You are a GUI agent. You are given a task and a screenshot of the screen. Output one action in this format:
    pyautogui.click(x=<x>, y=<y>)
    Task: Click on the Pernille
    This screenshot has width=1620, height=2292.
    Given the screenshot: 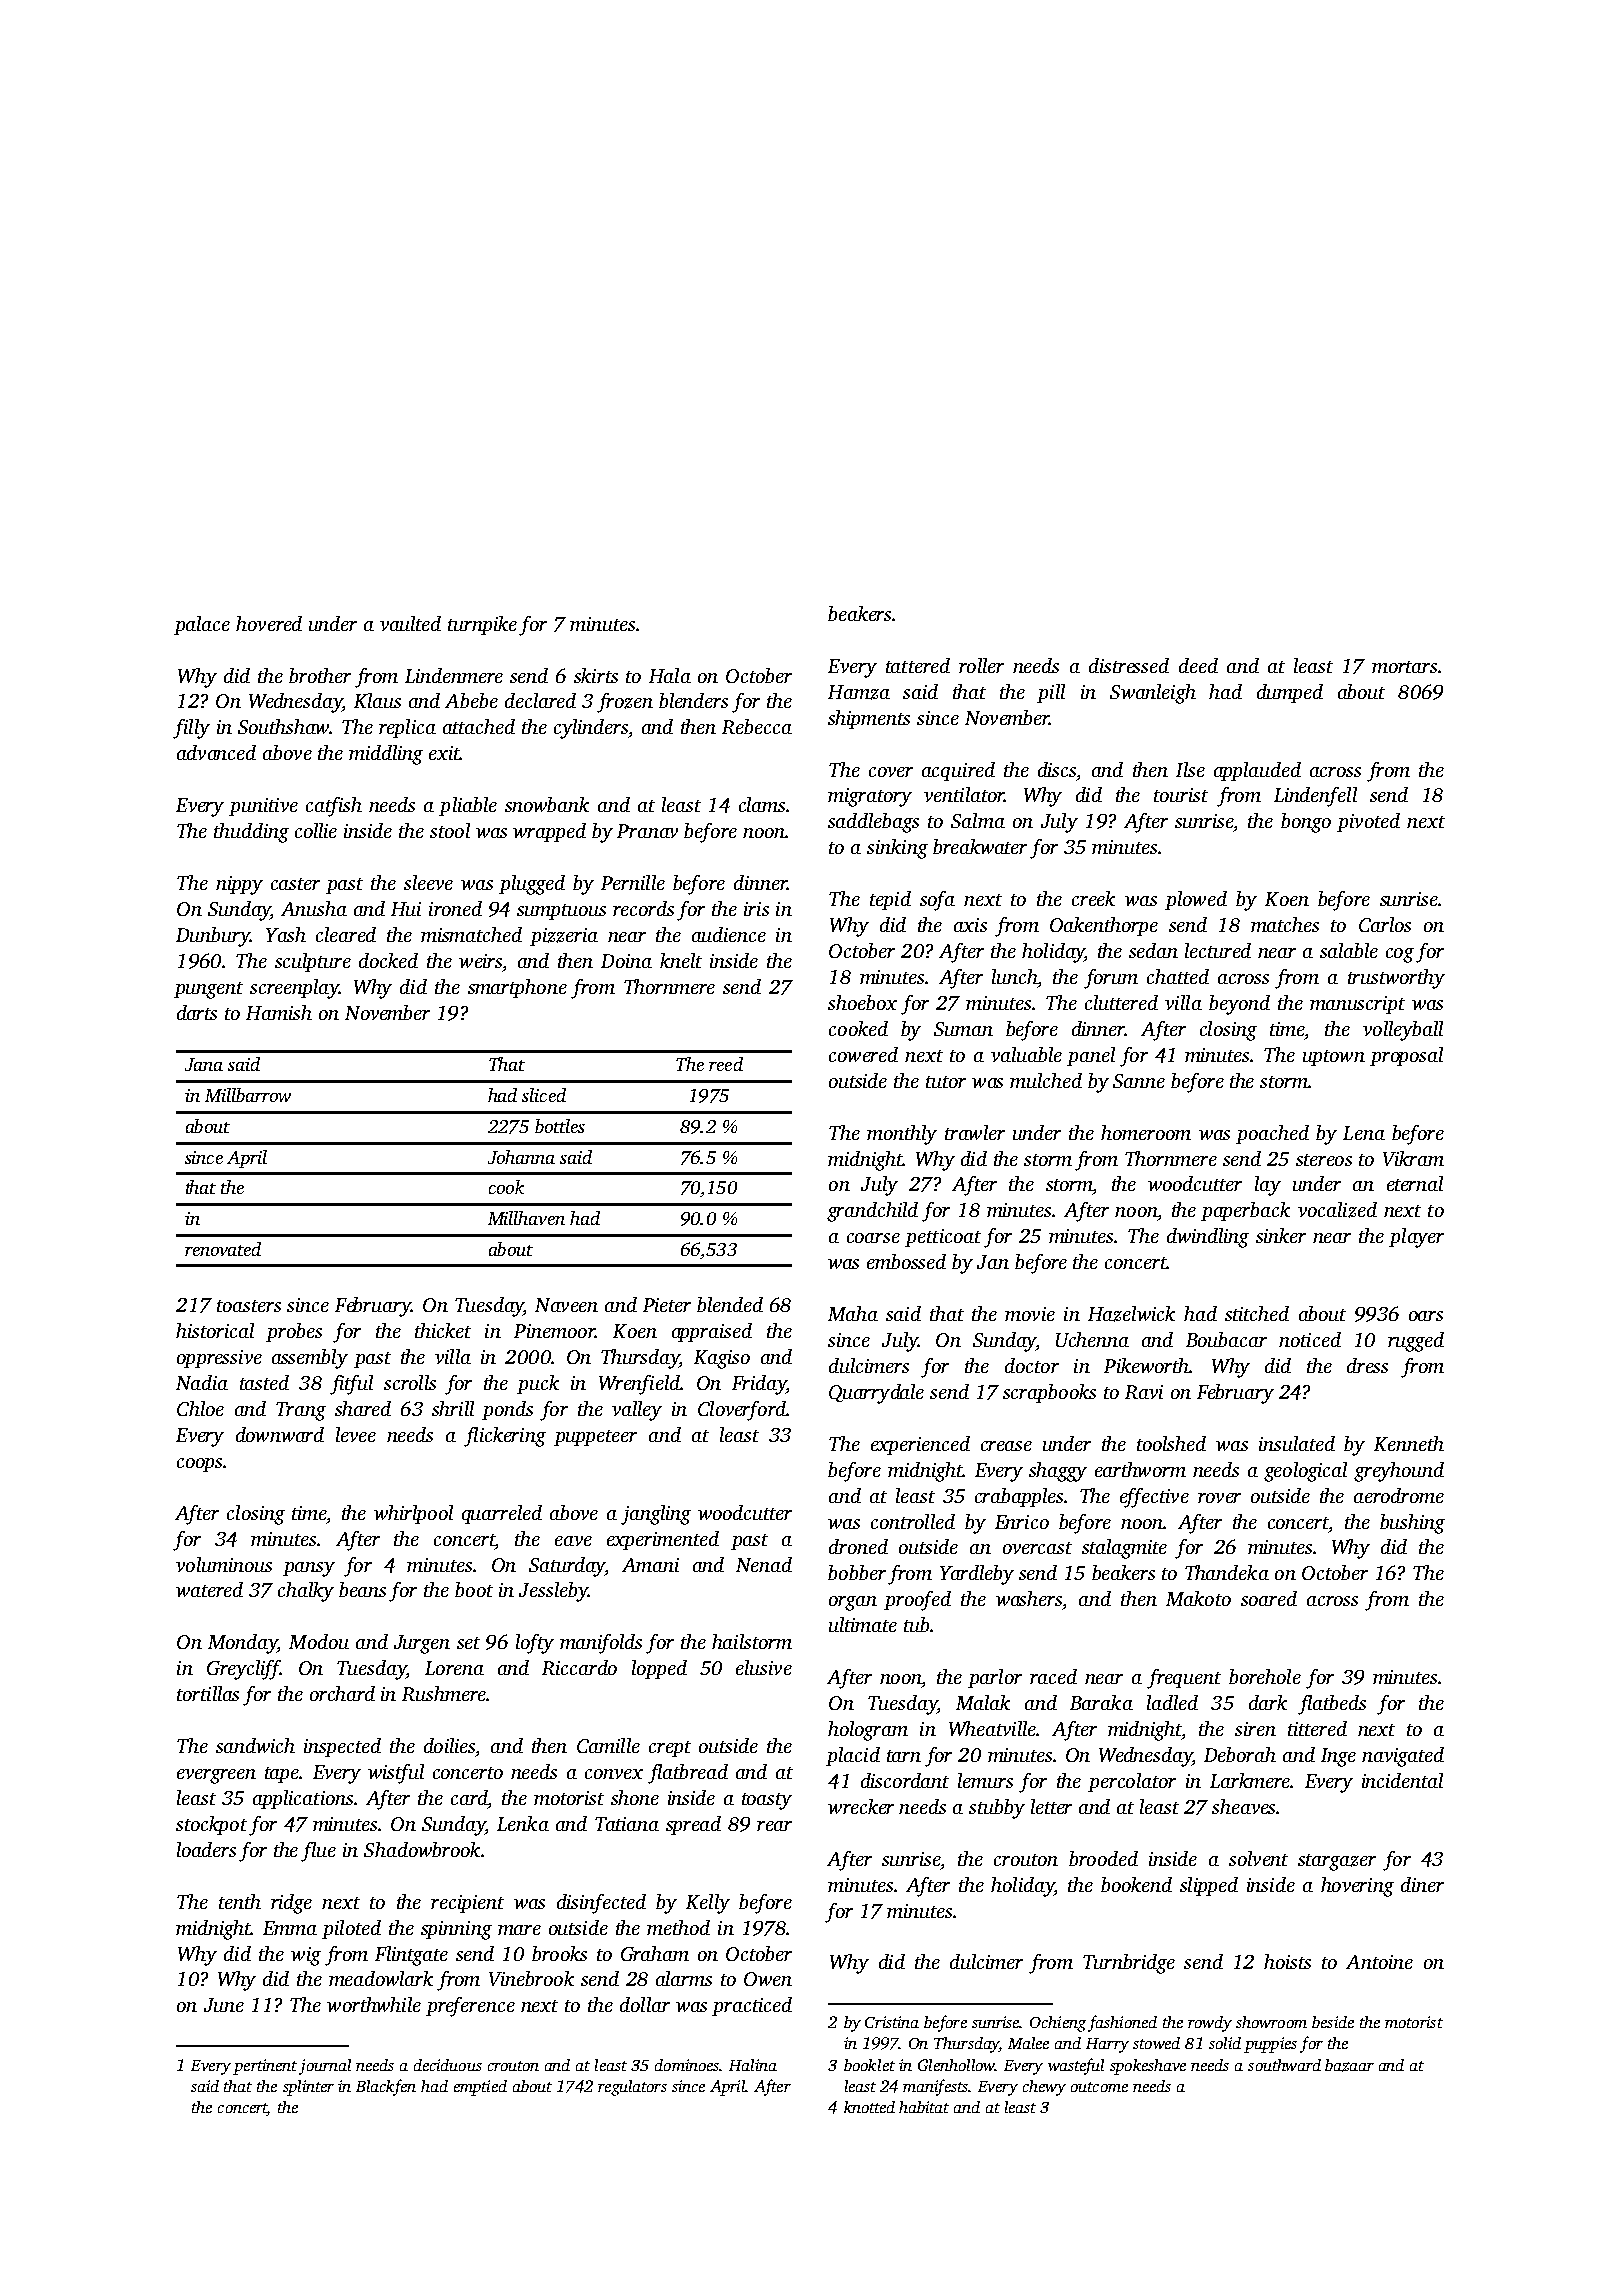 What is the action you would take?
    pyautogui.click(x=633, y=882)
